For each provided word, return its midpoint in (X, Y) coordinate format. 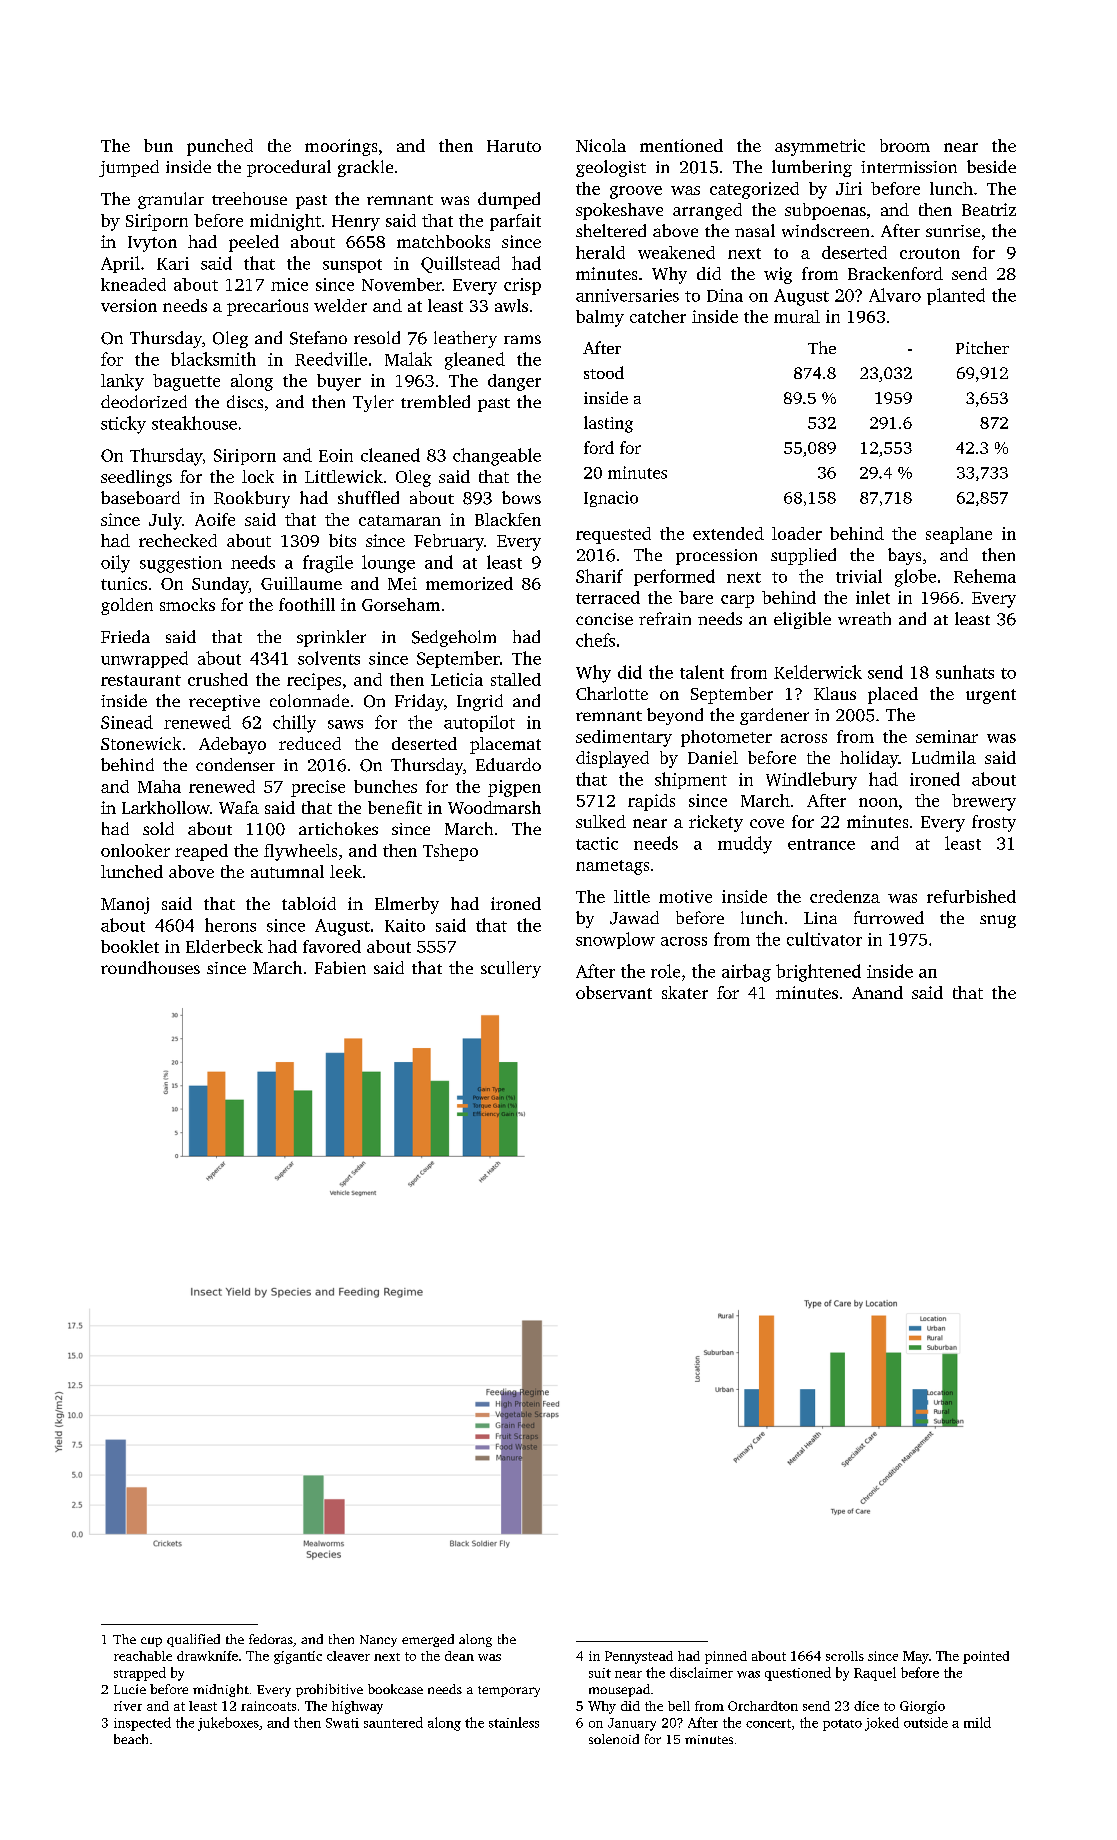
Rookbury (252, 499)
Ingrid (480, 702)
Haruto (514, 146)
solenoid (614, 1739)
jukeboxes (228, 1724)
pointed (986, 1657)
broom (905, 145)
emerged (428, 1640)
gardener (774, 716)
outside (926, 1722)
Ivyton (152, 244)
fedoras (271, 1639)
